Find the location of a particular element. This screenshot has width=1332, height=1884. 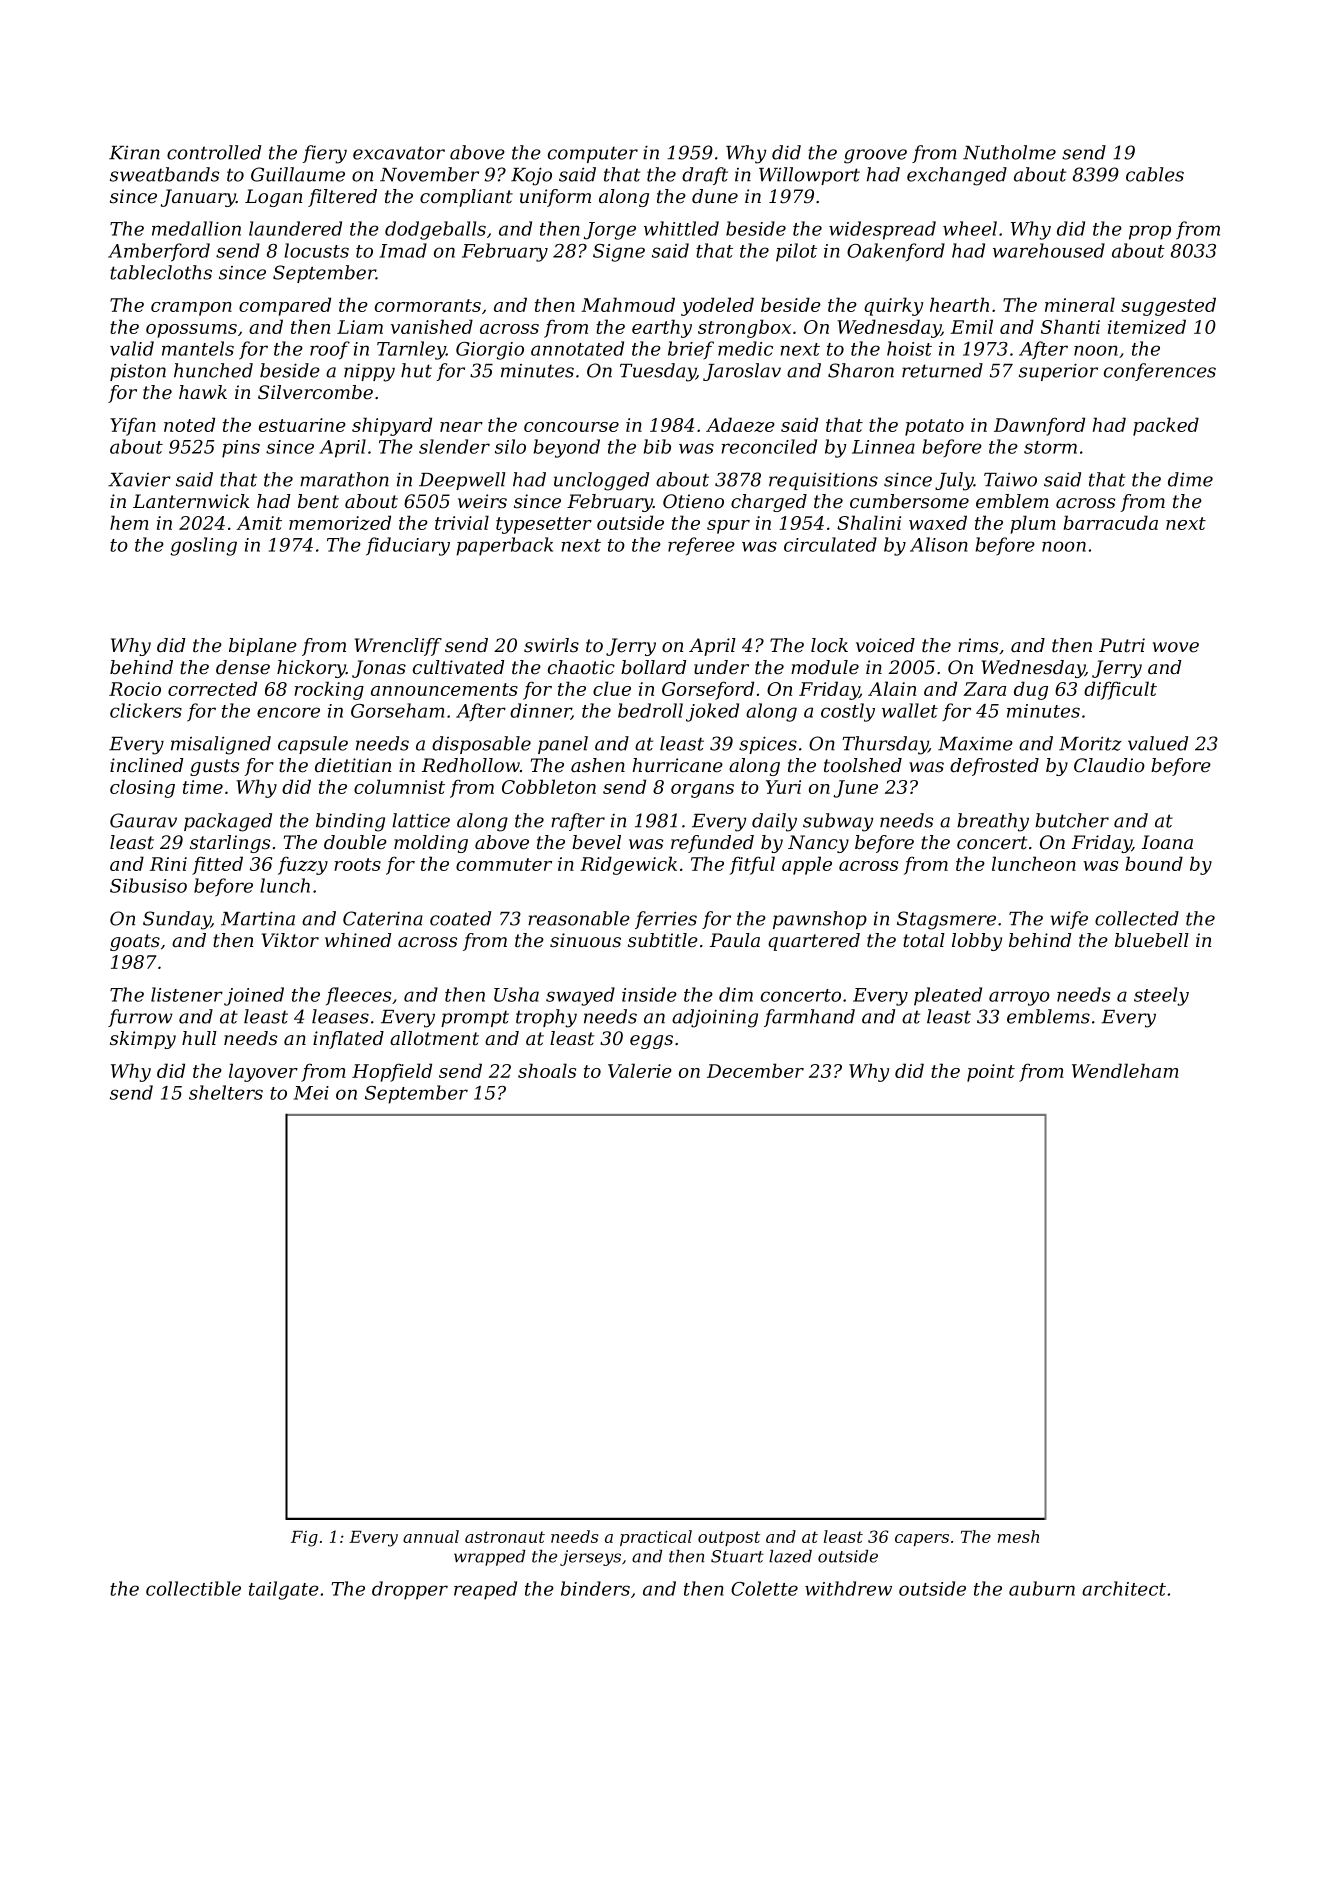

pleated is located at coordinates (948, 996).
